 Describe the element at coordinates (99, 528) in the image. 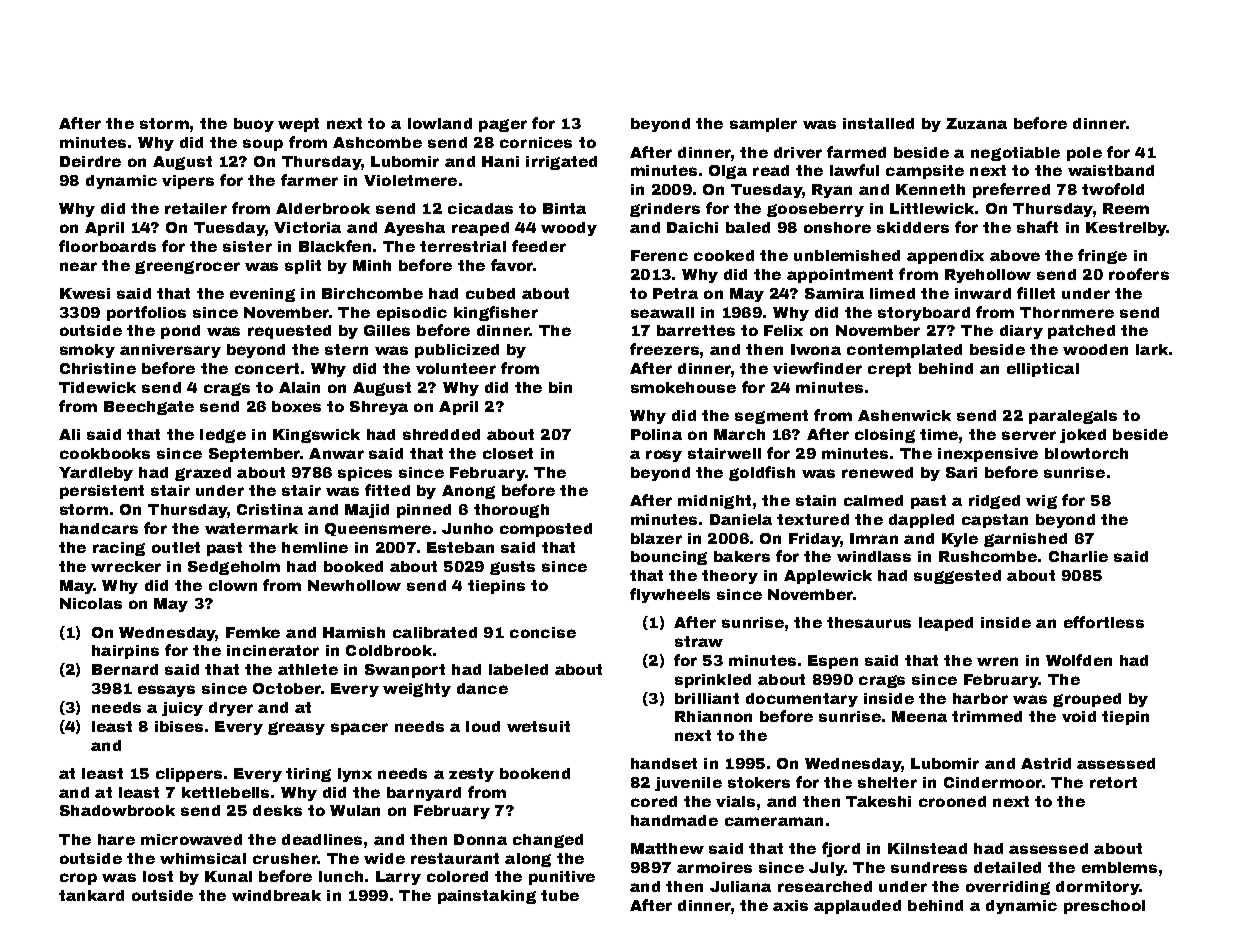

I see `handcars` at that location.
